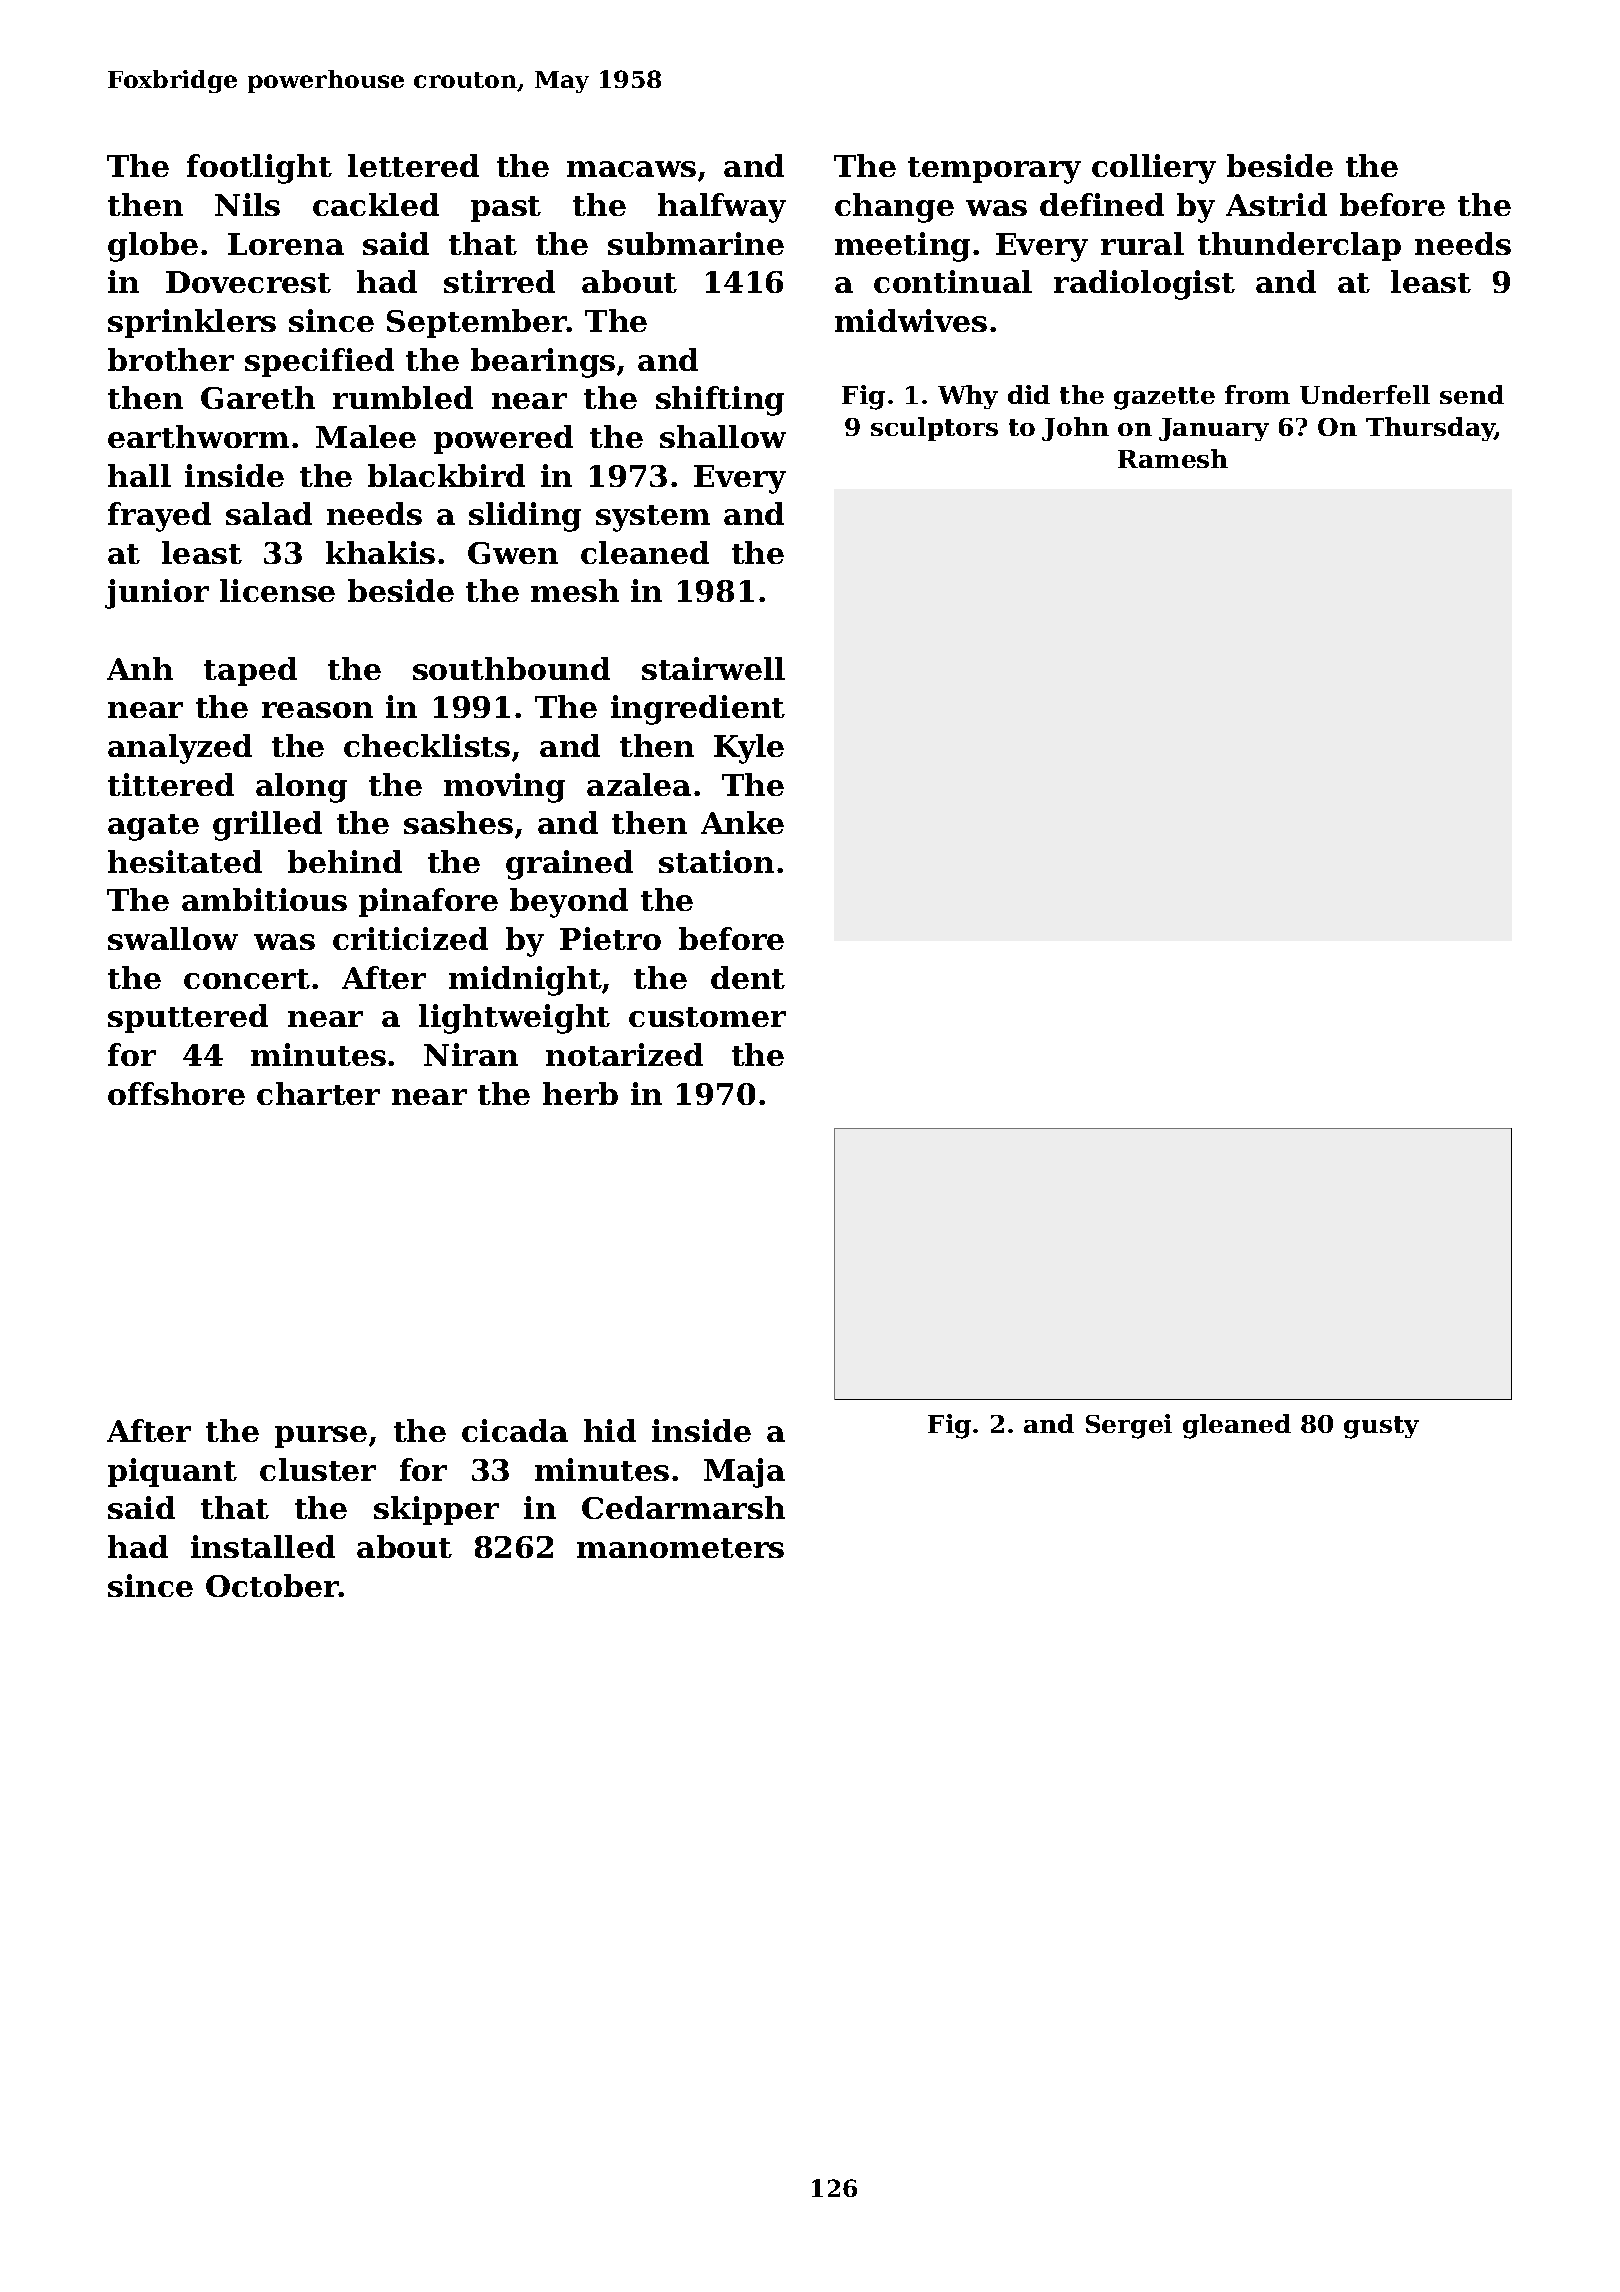 The image size is (1620, 2292). Describe the element at coordinates (707, 1017) in the page. I see `customer` at that location.
